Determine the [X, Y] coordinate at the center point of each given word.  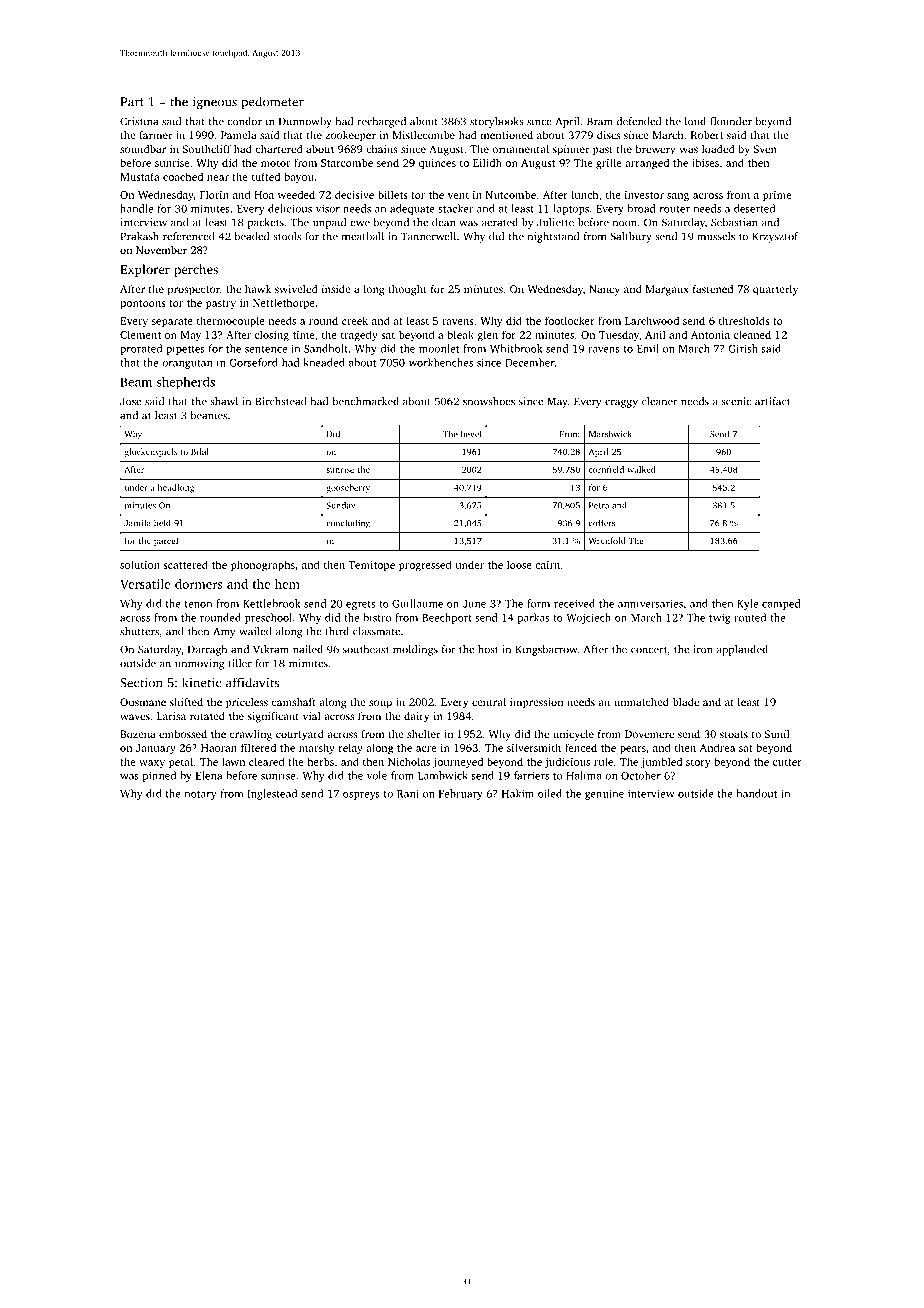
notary [201, 795]
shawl [224, 401]
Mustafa [139, 176]
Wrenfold [607, 540]
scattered [185, 564]
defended [638, 121]
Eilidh [487, 162]
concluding [348, 524]
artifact [772, 401]
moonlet [439, 348]
